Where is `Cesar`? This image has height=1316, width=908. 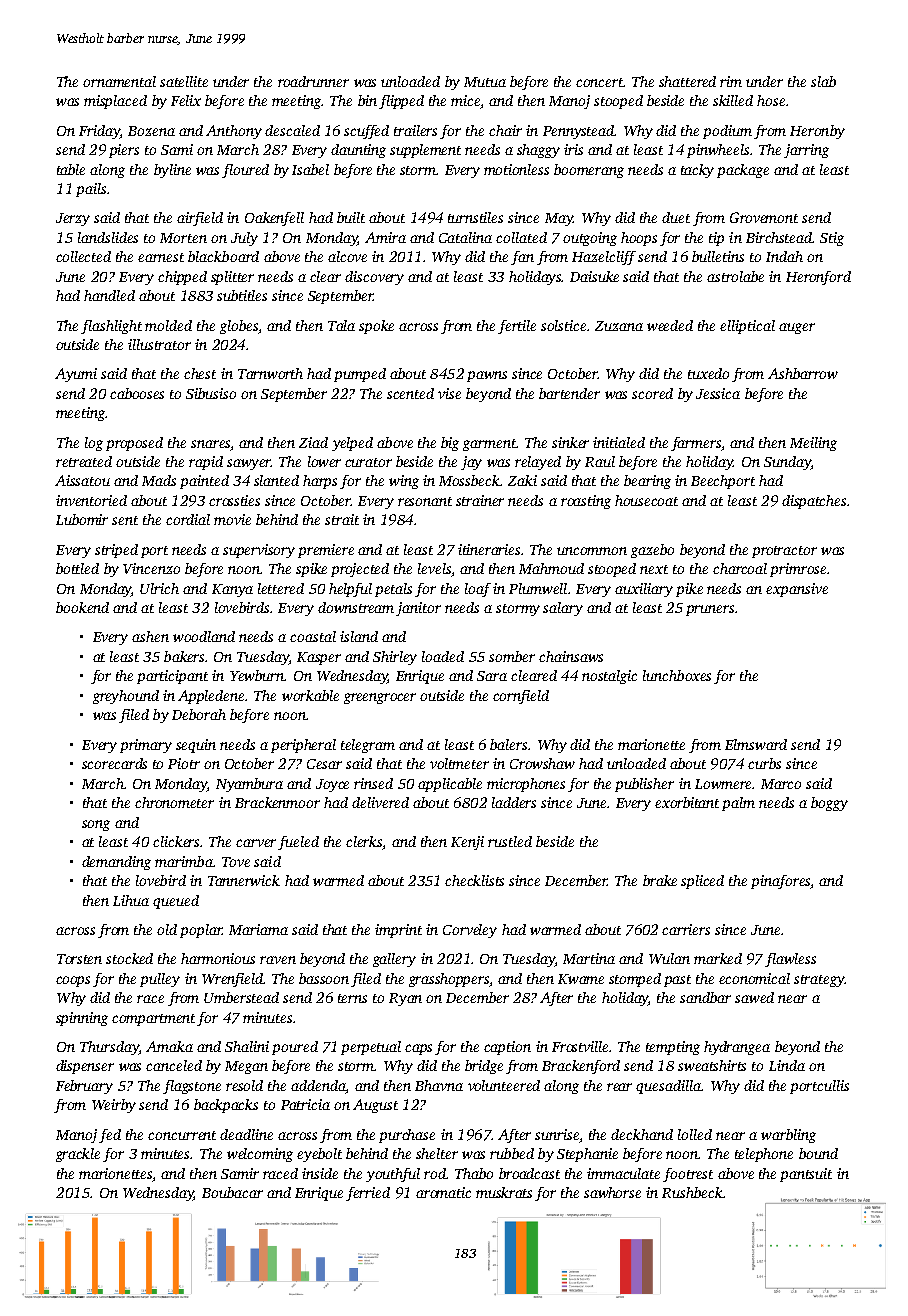
Cesar is located at coordinates (324, 764).
